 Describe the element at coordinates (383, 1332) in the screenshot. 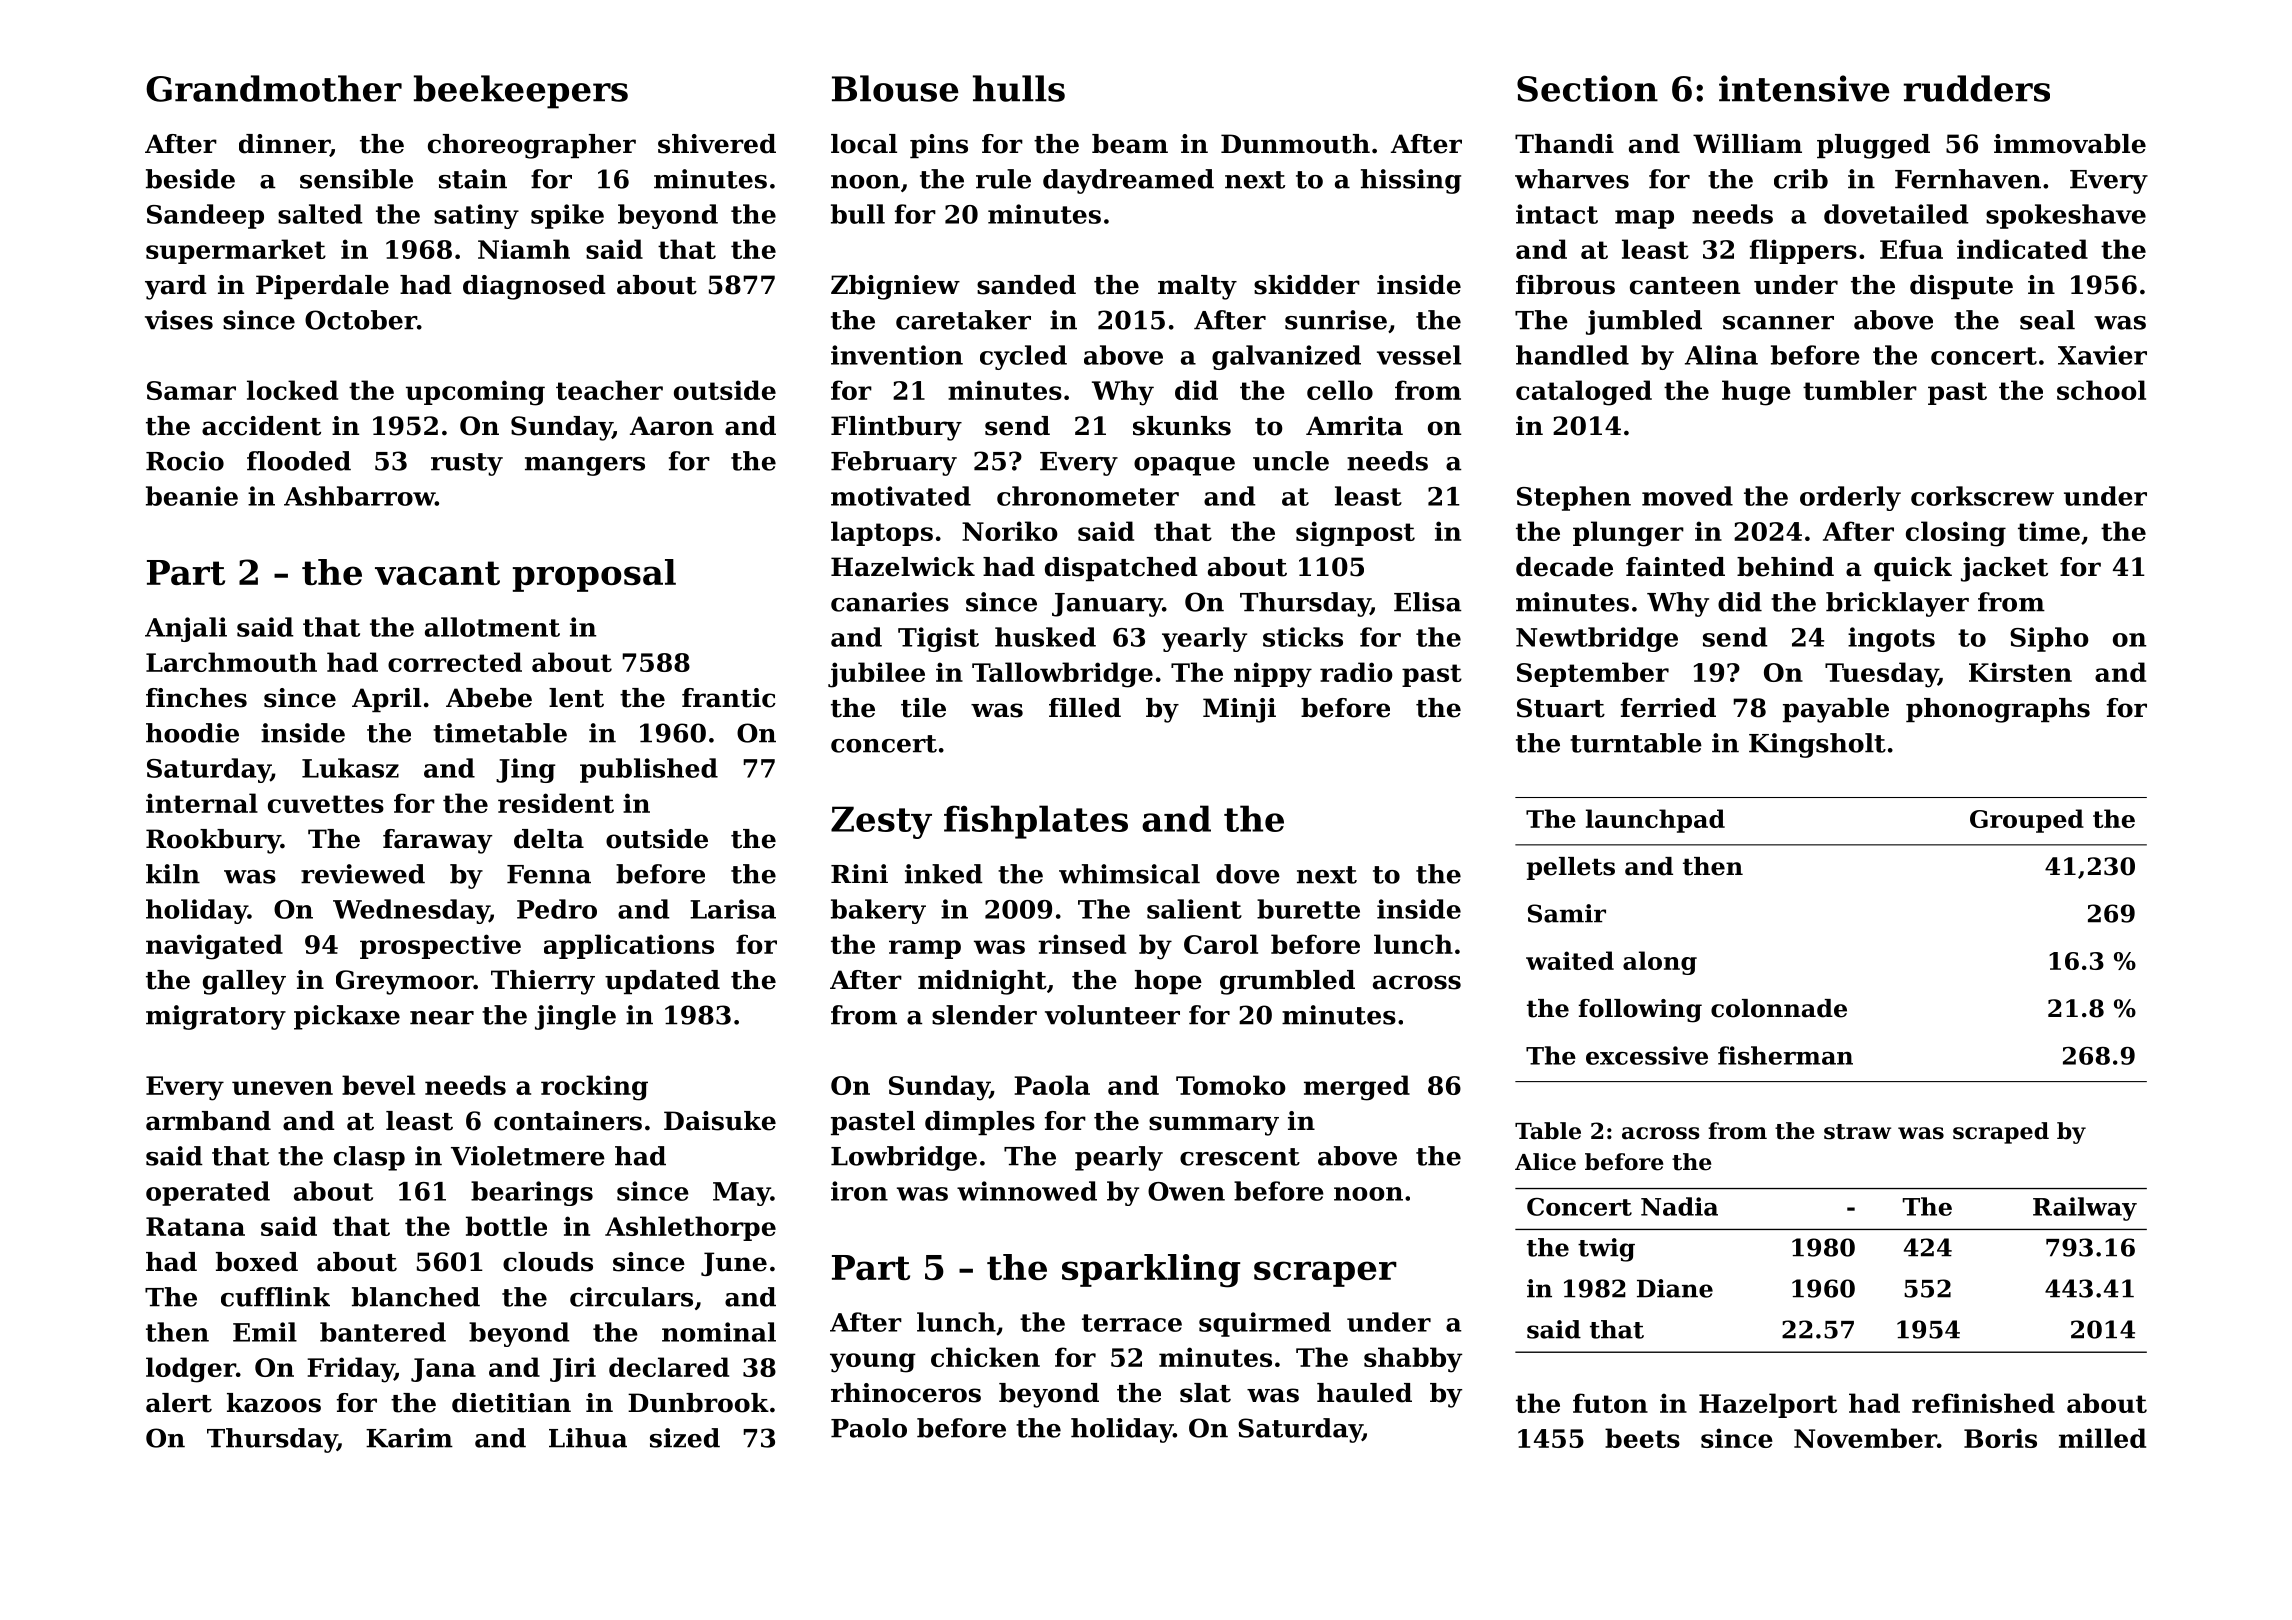

I see `bantered` at that location.
